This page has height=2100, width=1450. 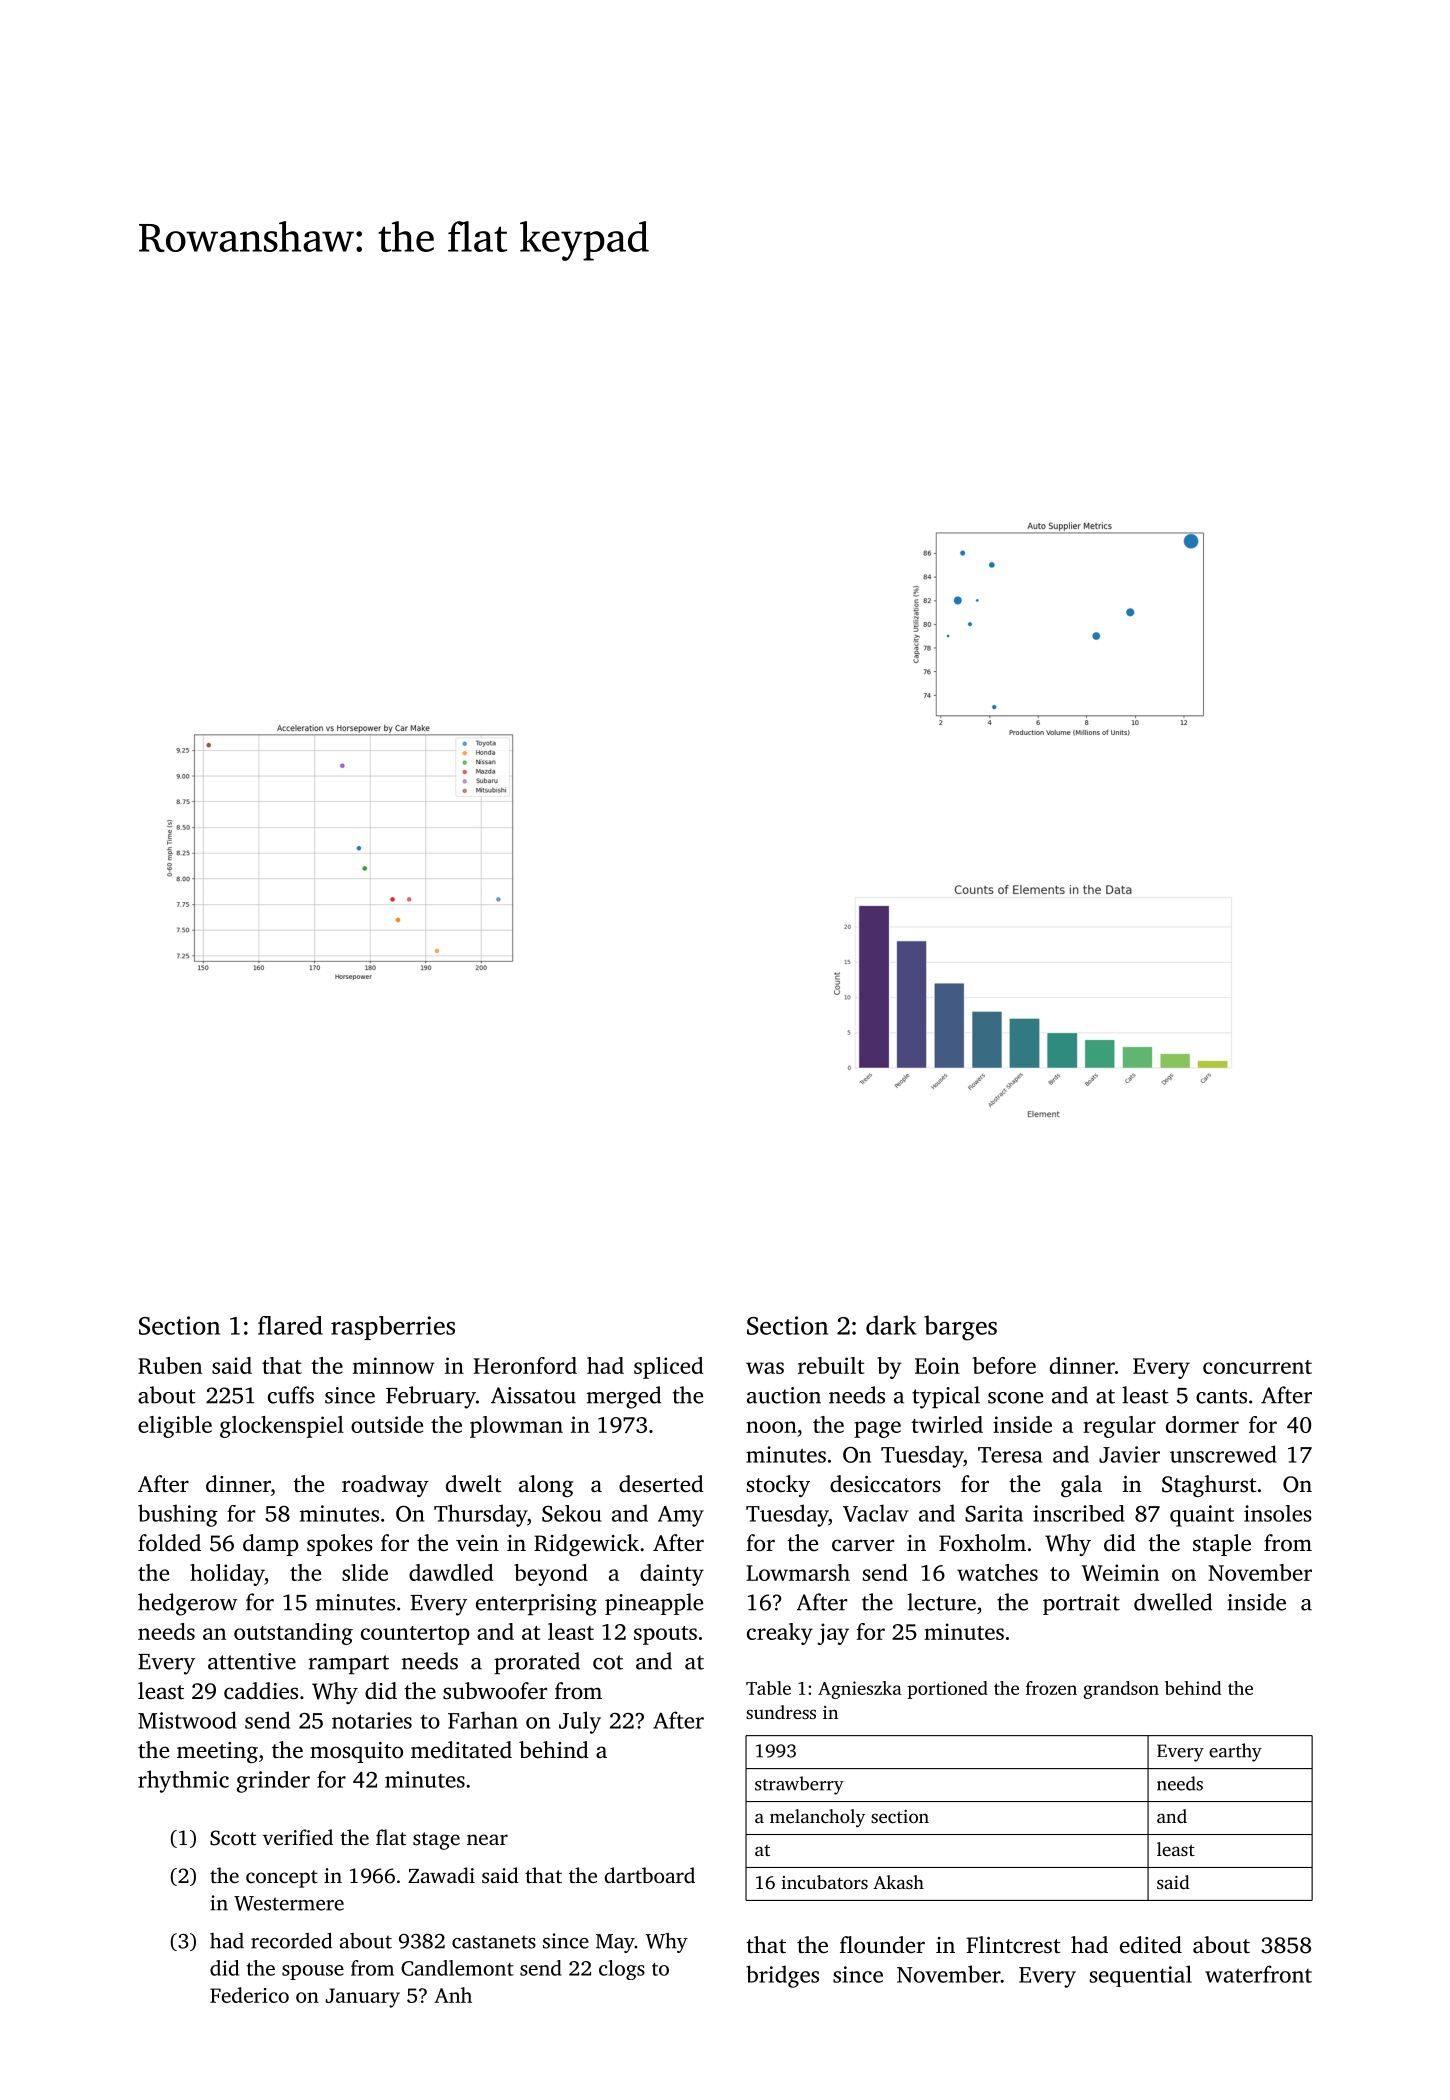 I want to click on Westermere, so click(x=289, y=1903).
